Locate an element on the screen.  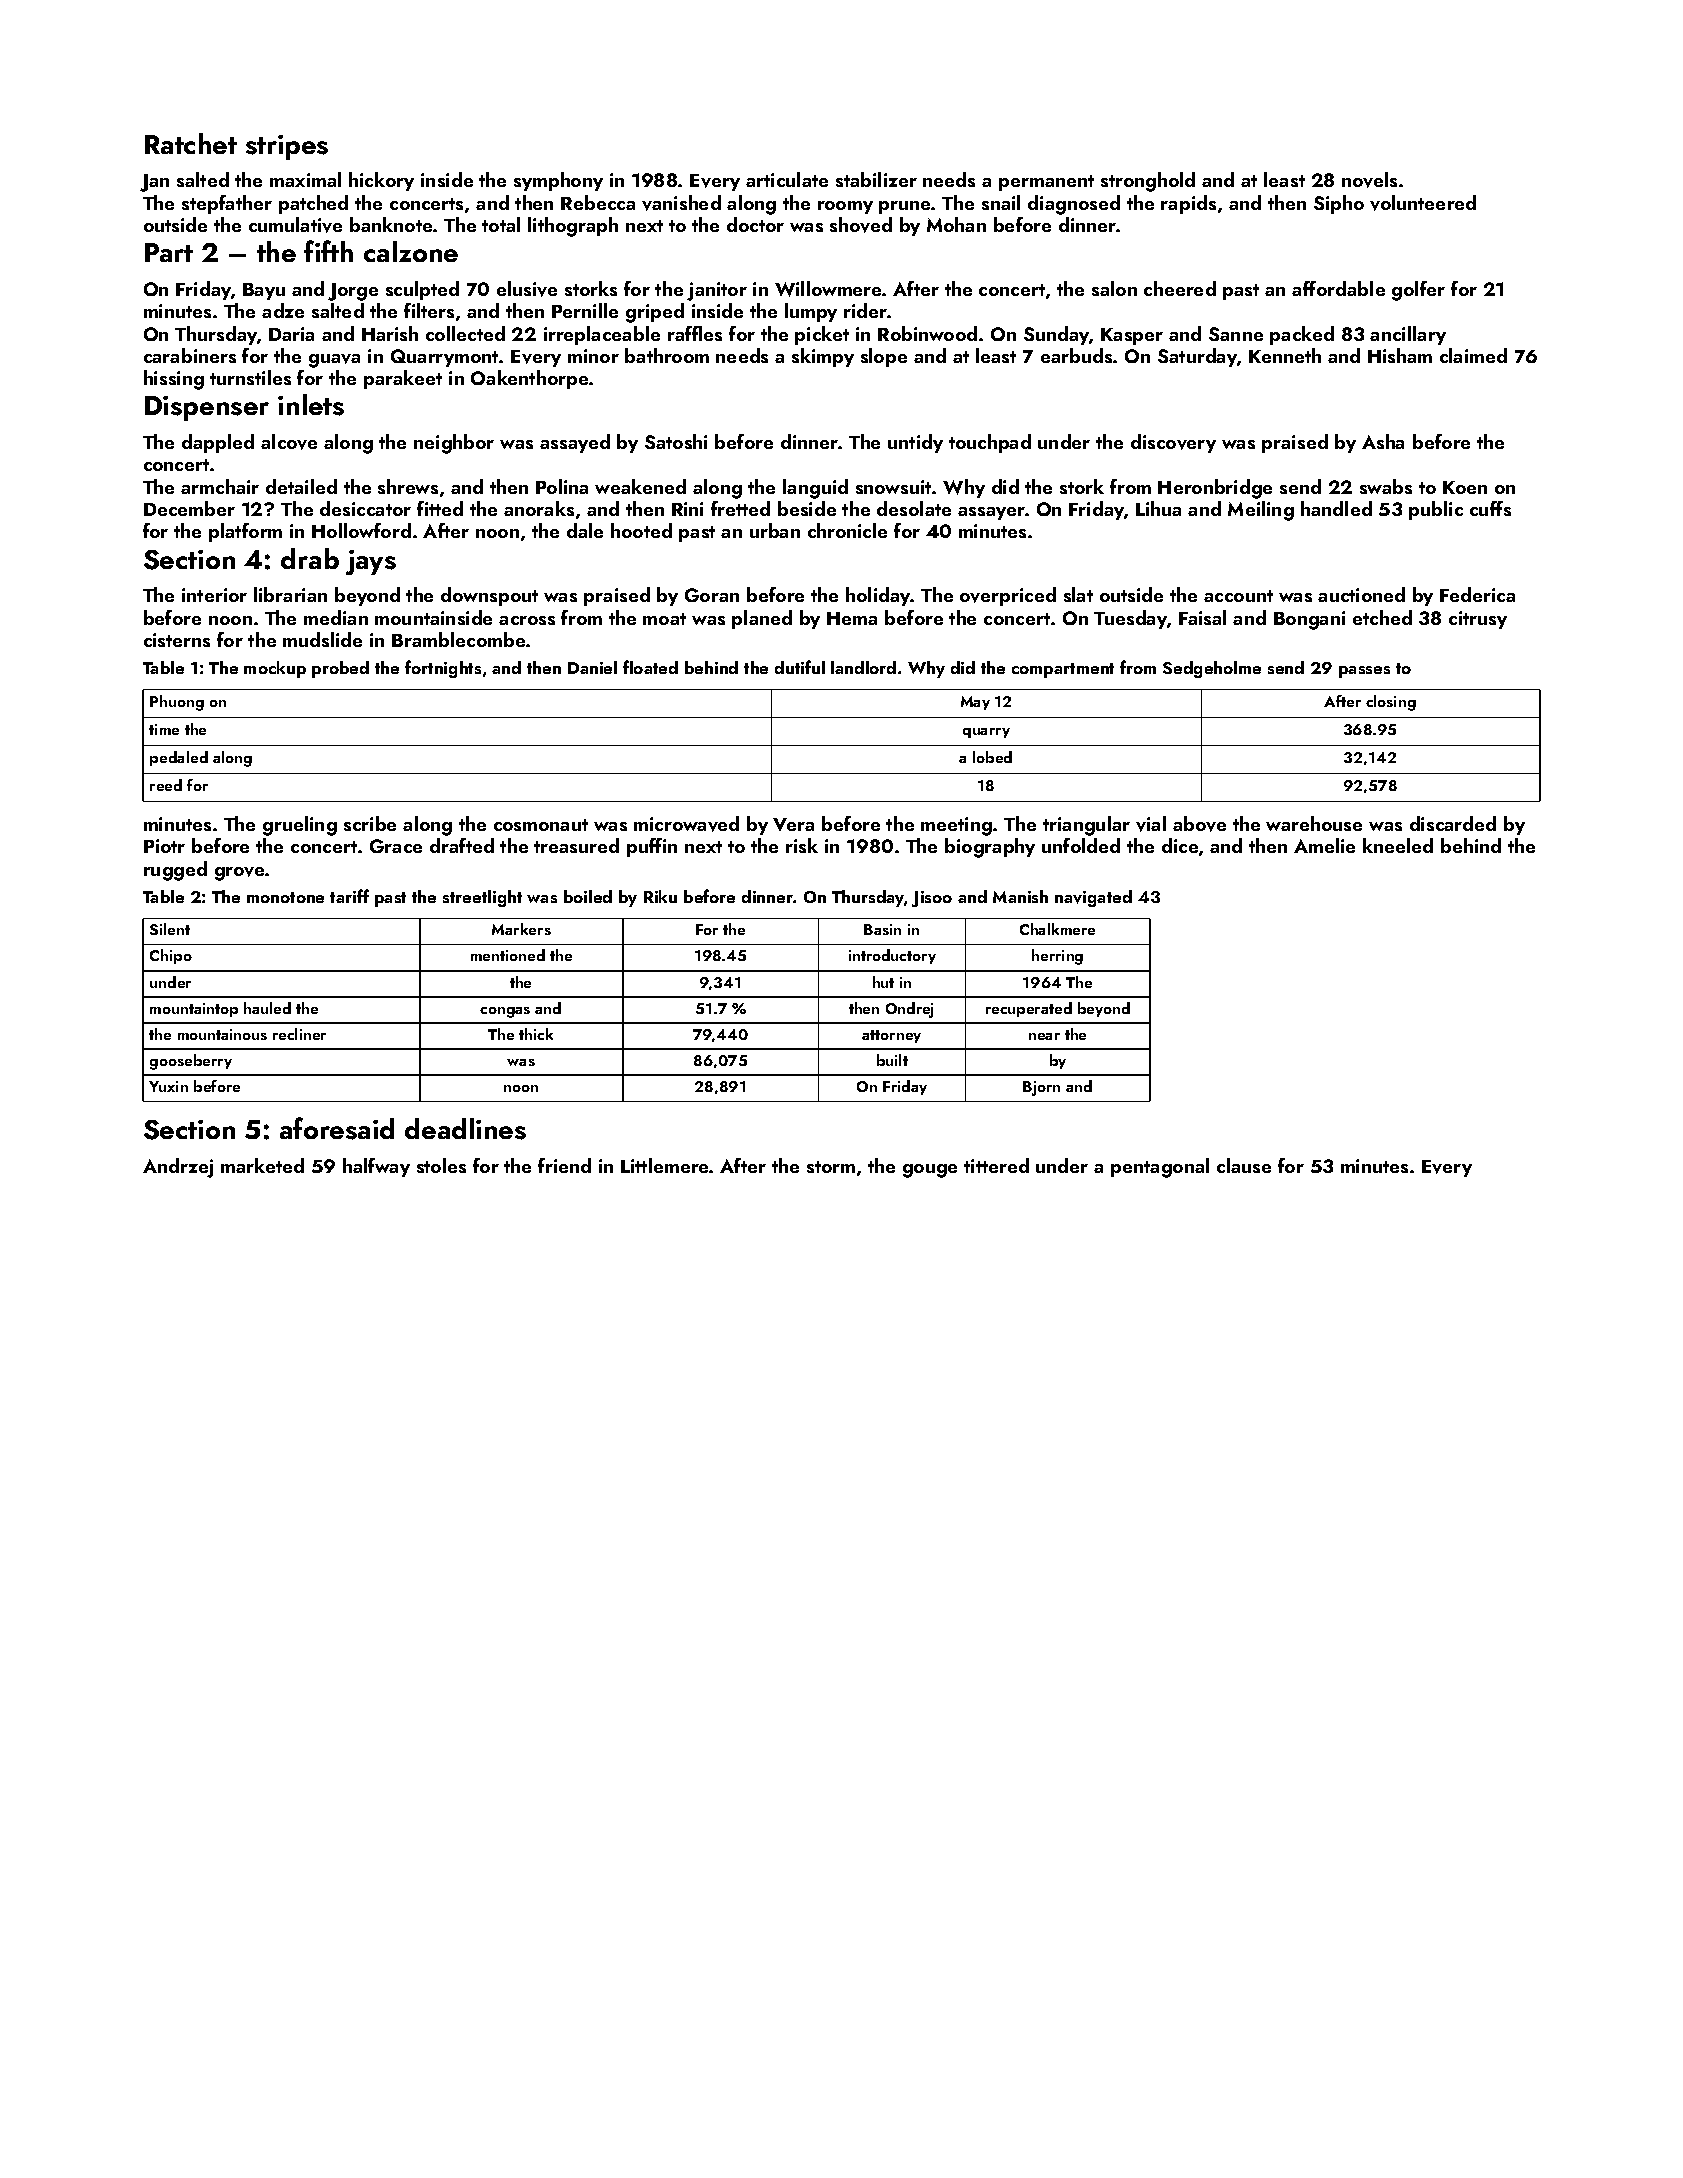
citrusy is located at coordinates (1478, 620).
